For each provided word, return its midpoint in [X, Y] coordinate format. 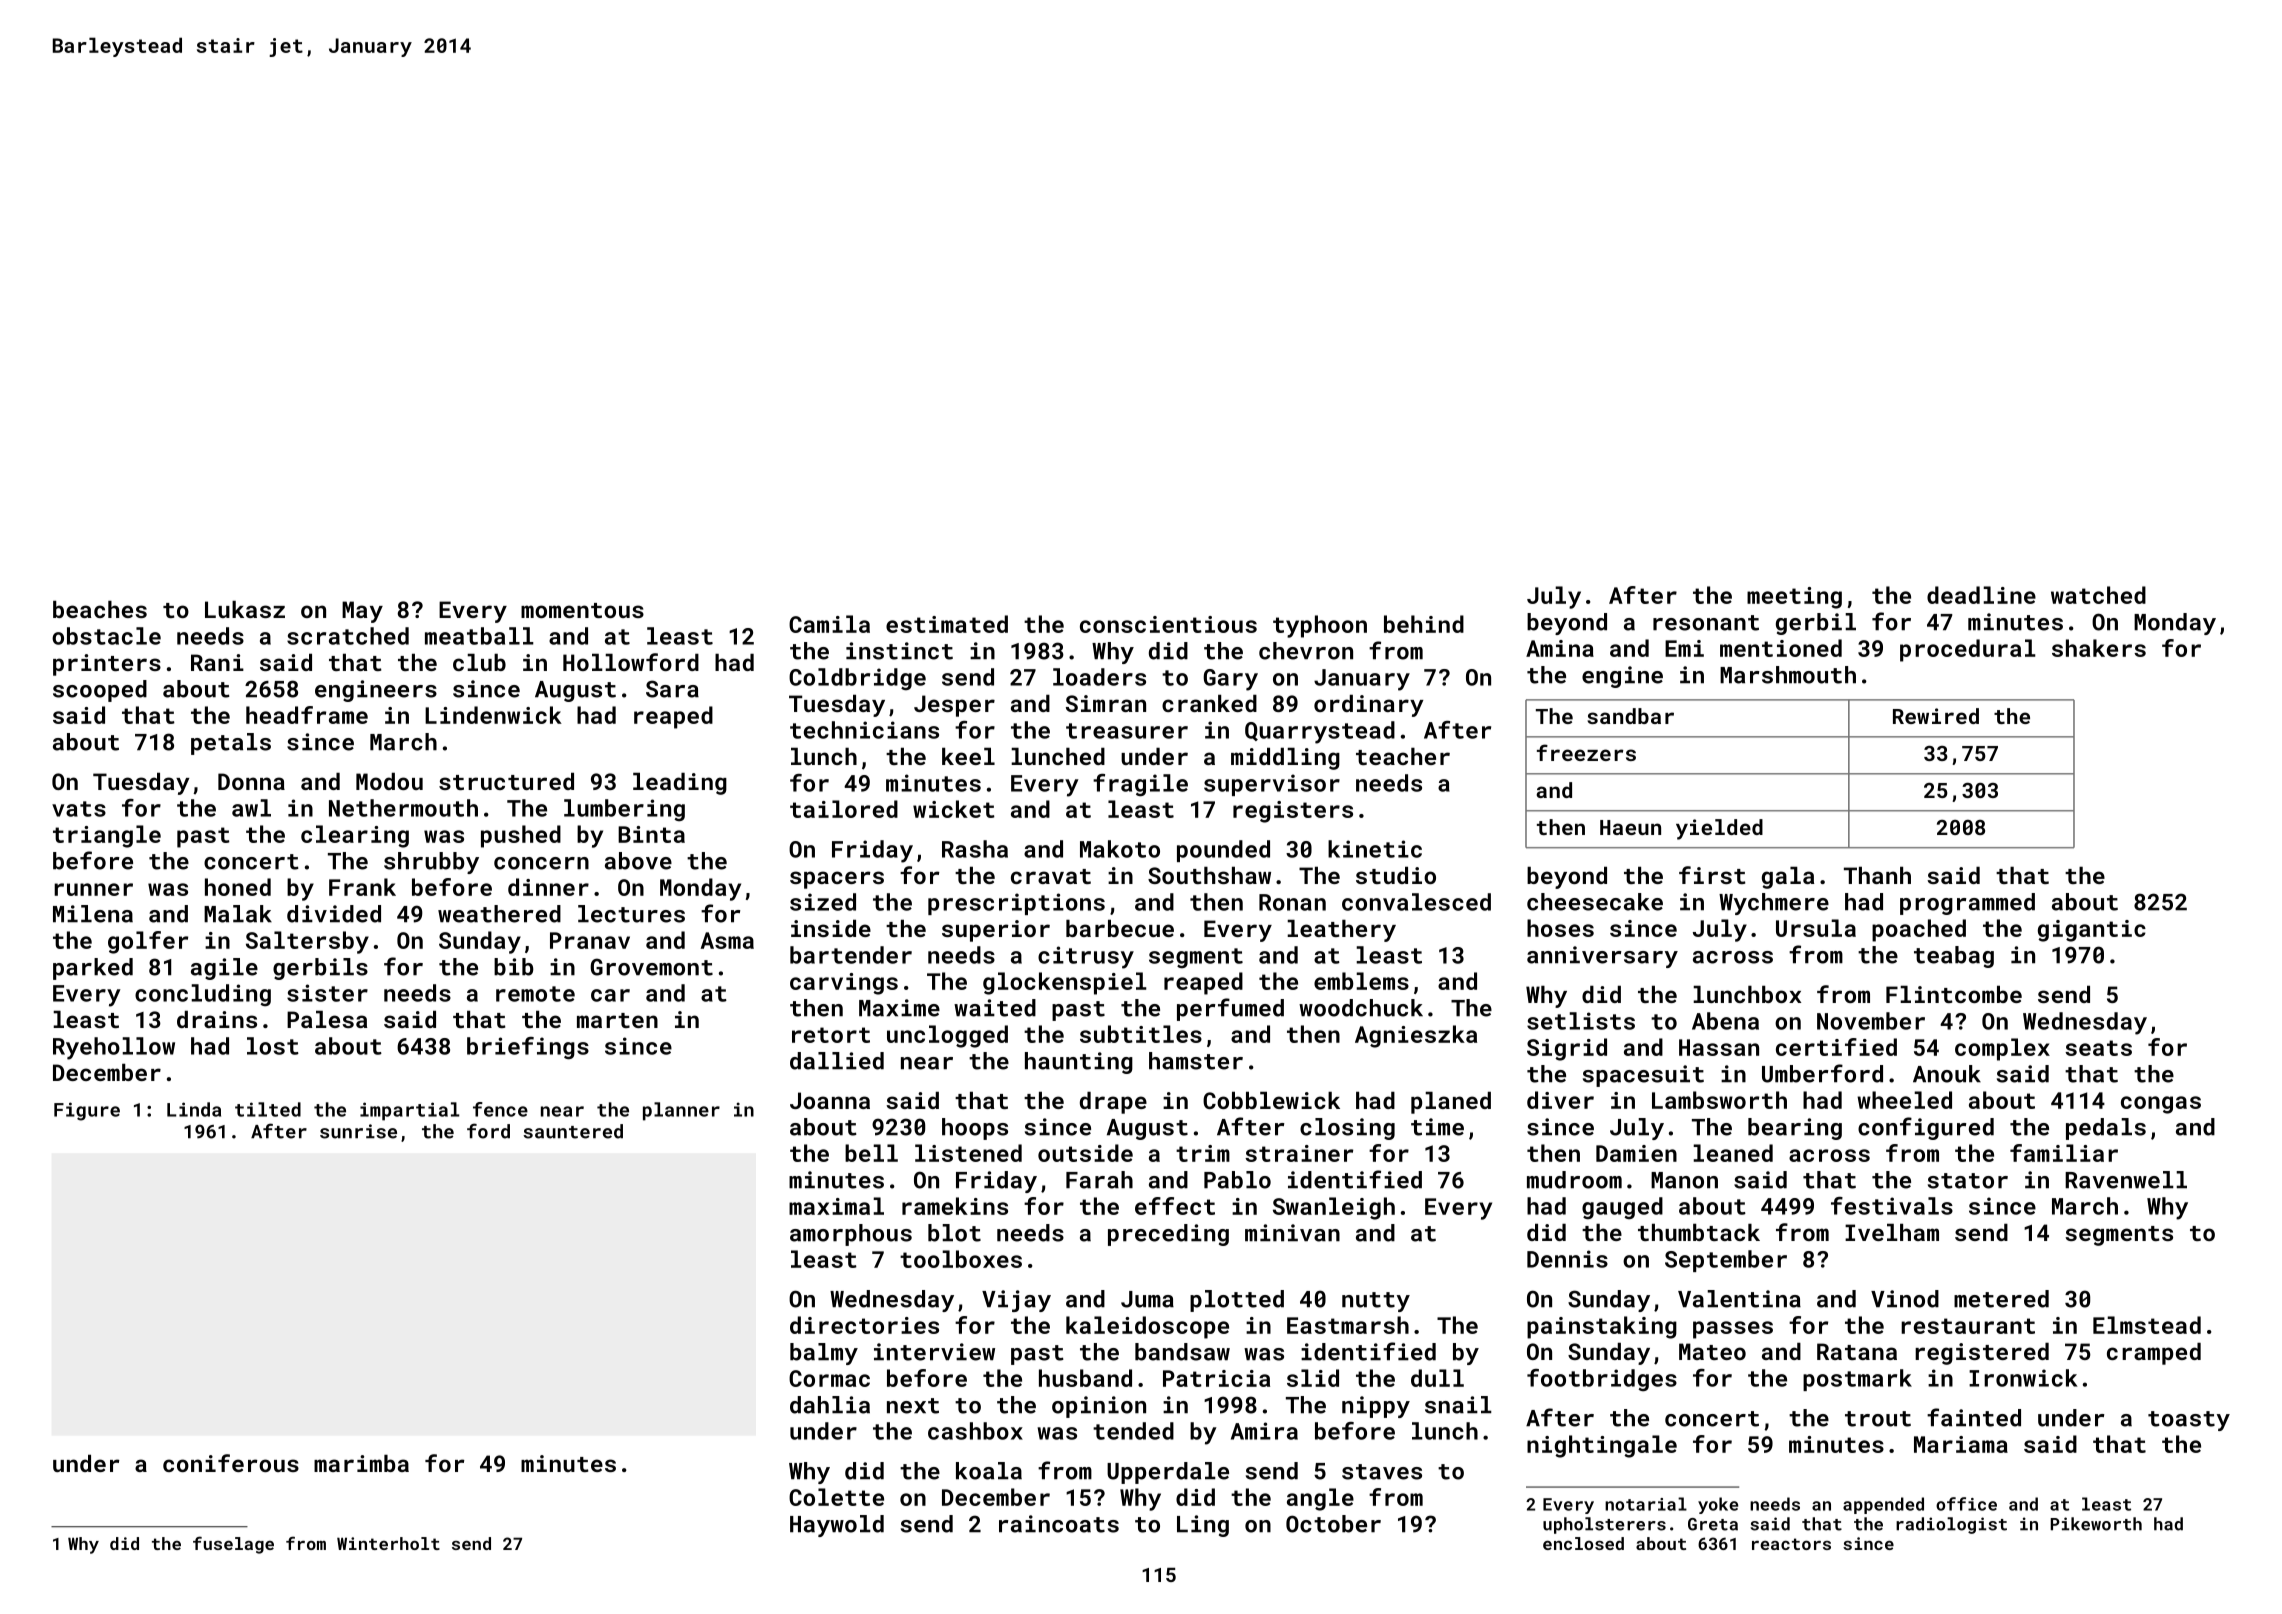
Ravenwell [2126, 1180]
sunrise [358, 1131]
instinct [899, 651]
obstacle [106, 636]
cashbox [975, 1431]
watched [2098, 595]
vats [79, 809]
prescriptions [1016, 904]
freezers [1586, 752]
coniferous [231, 1463]
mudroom [1574, 1180]
